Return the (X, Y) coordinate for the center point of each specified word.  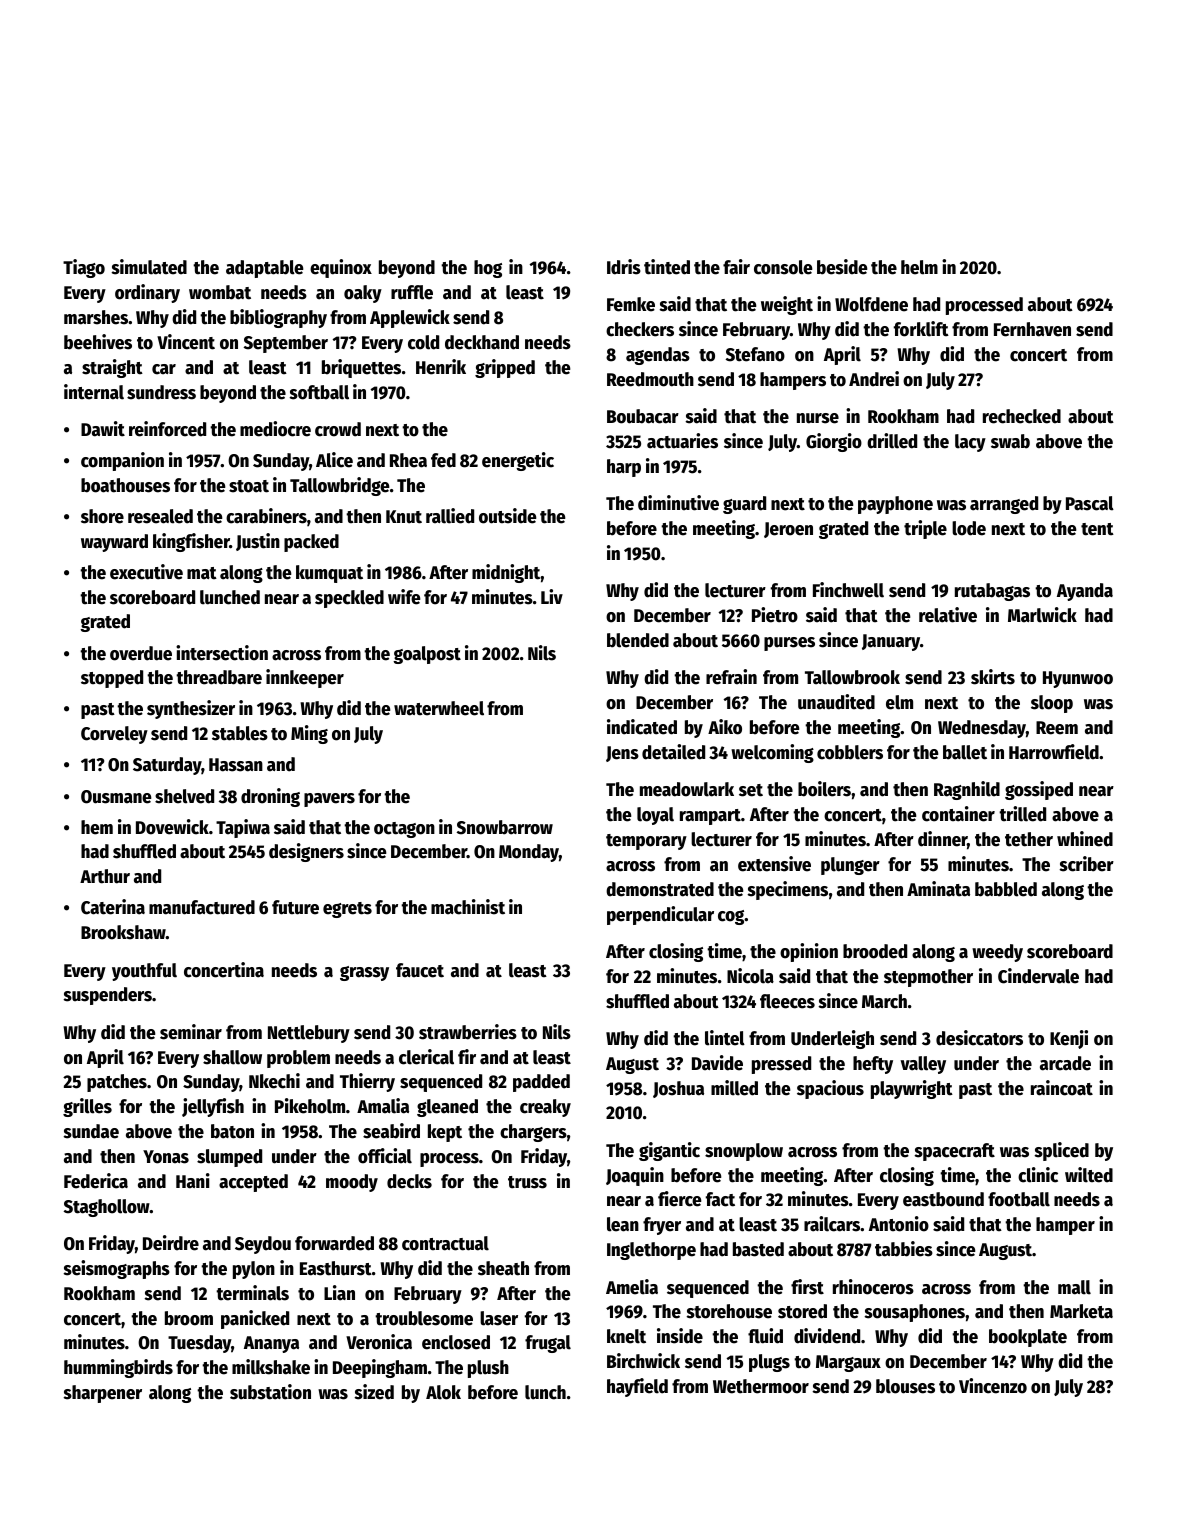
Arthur (105, 876)
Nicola (750, 976)
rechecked (1022, 416)
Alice (334, 460)
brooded (875, 951)
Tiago (84, 268)
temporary (646, 842)
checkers (640, 329)
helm (919, 267)
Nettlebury (309, 1034)
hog (488, 269)
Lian (339, 1293)
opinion (809, 952)
